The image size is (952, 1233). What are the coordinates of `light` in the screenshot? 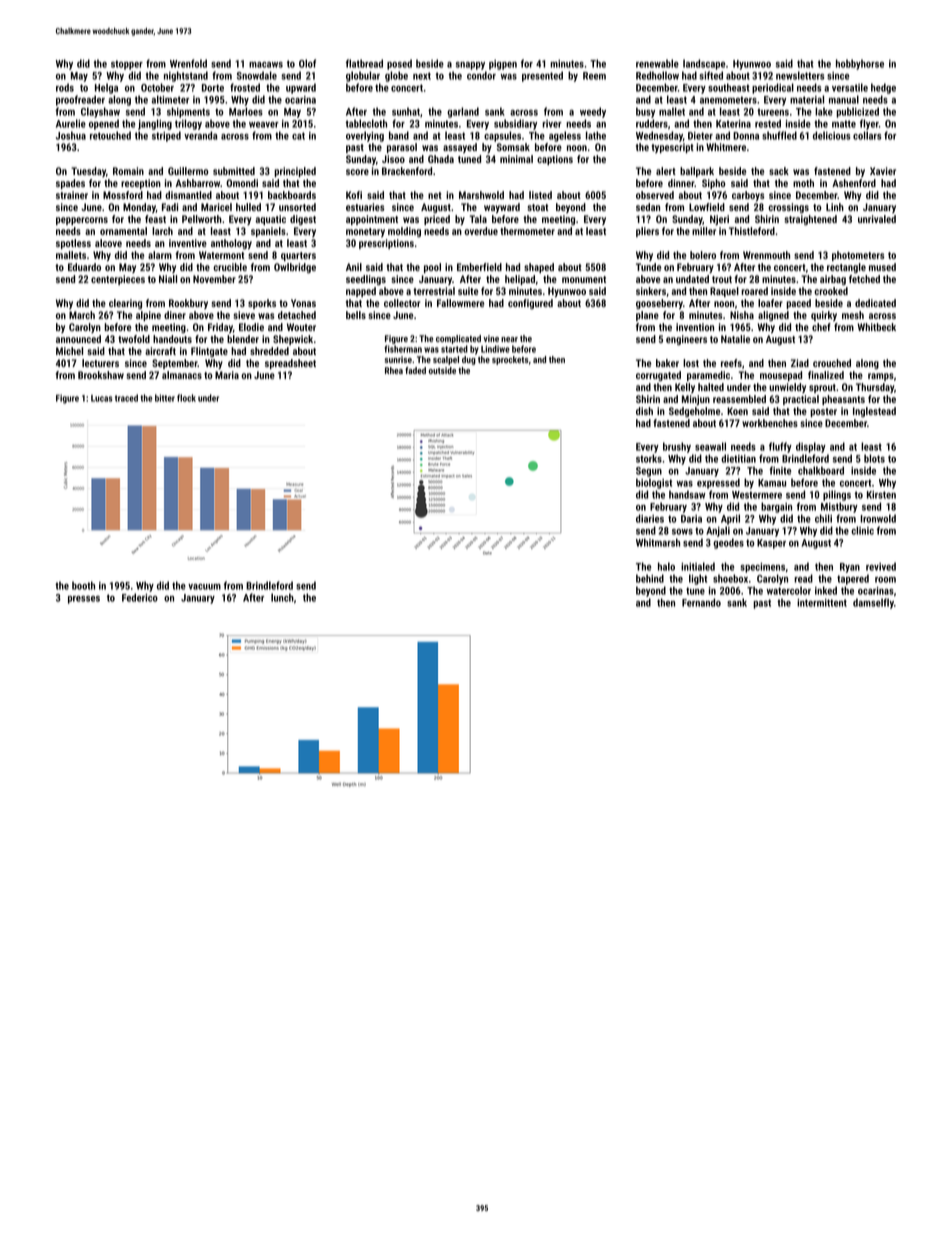 It's located at (698, 579).
